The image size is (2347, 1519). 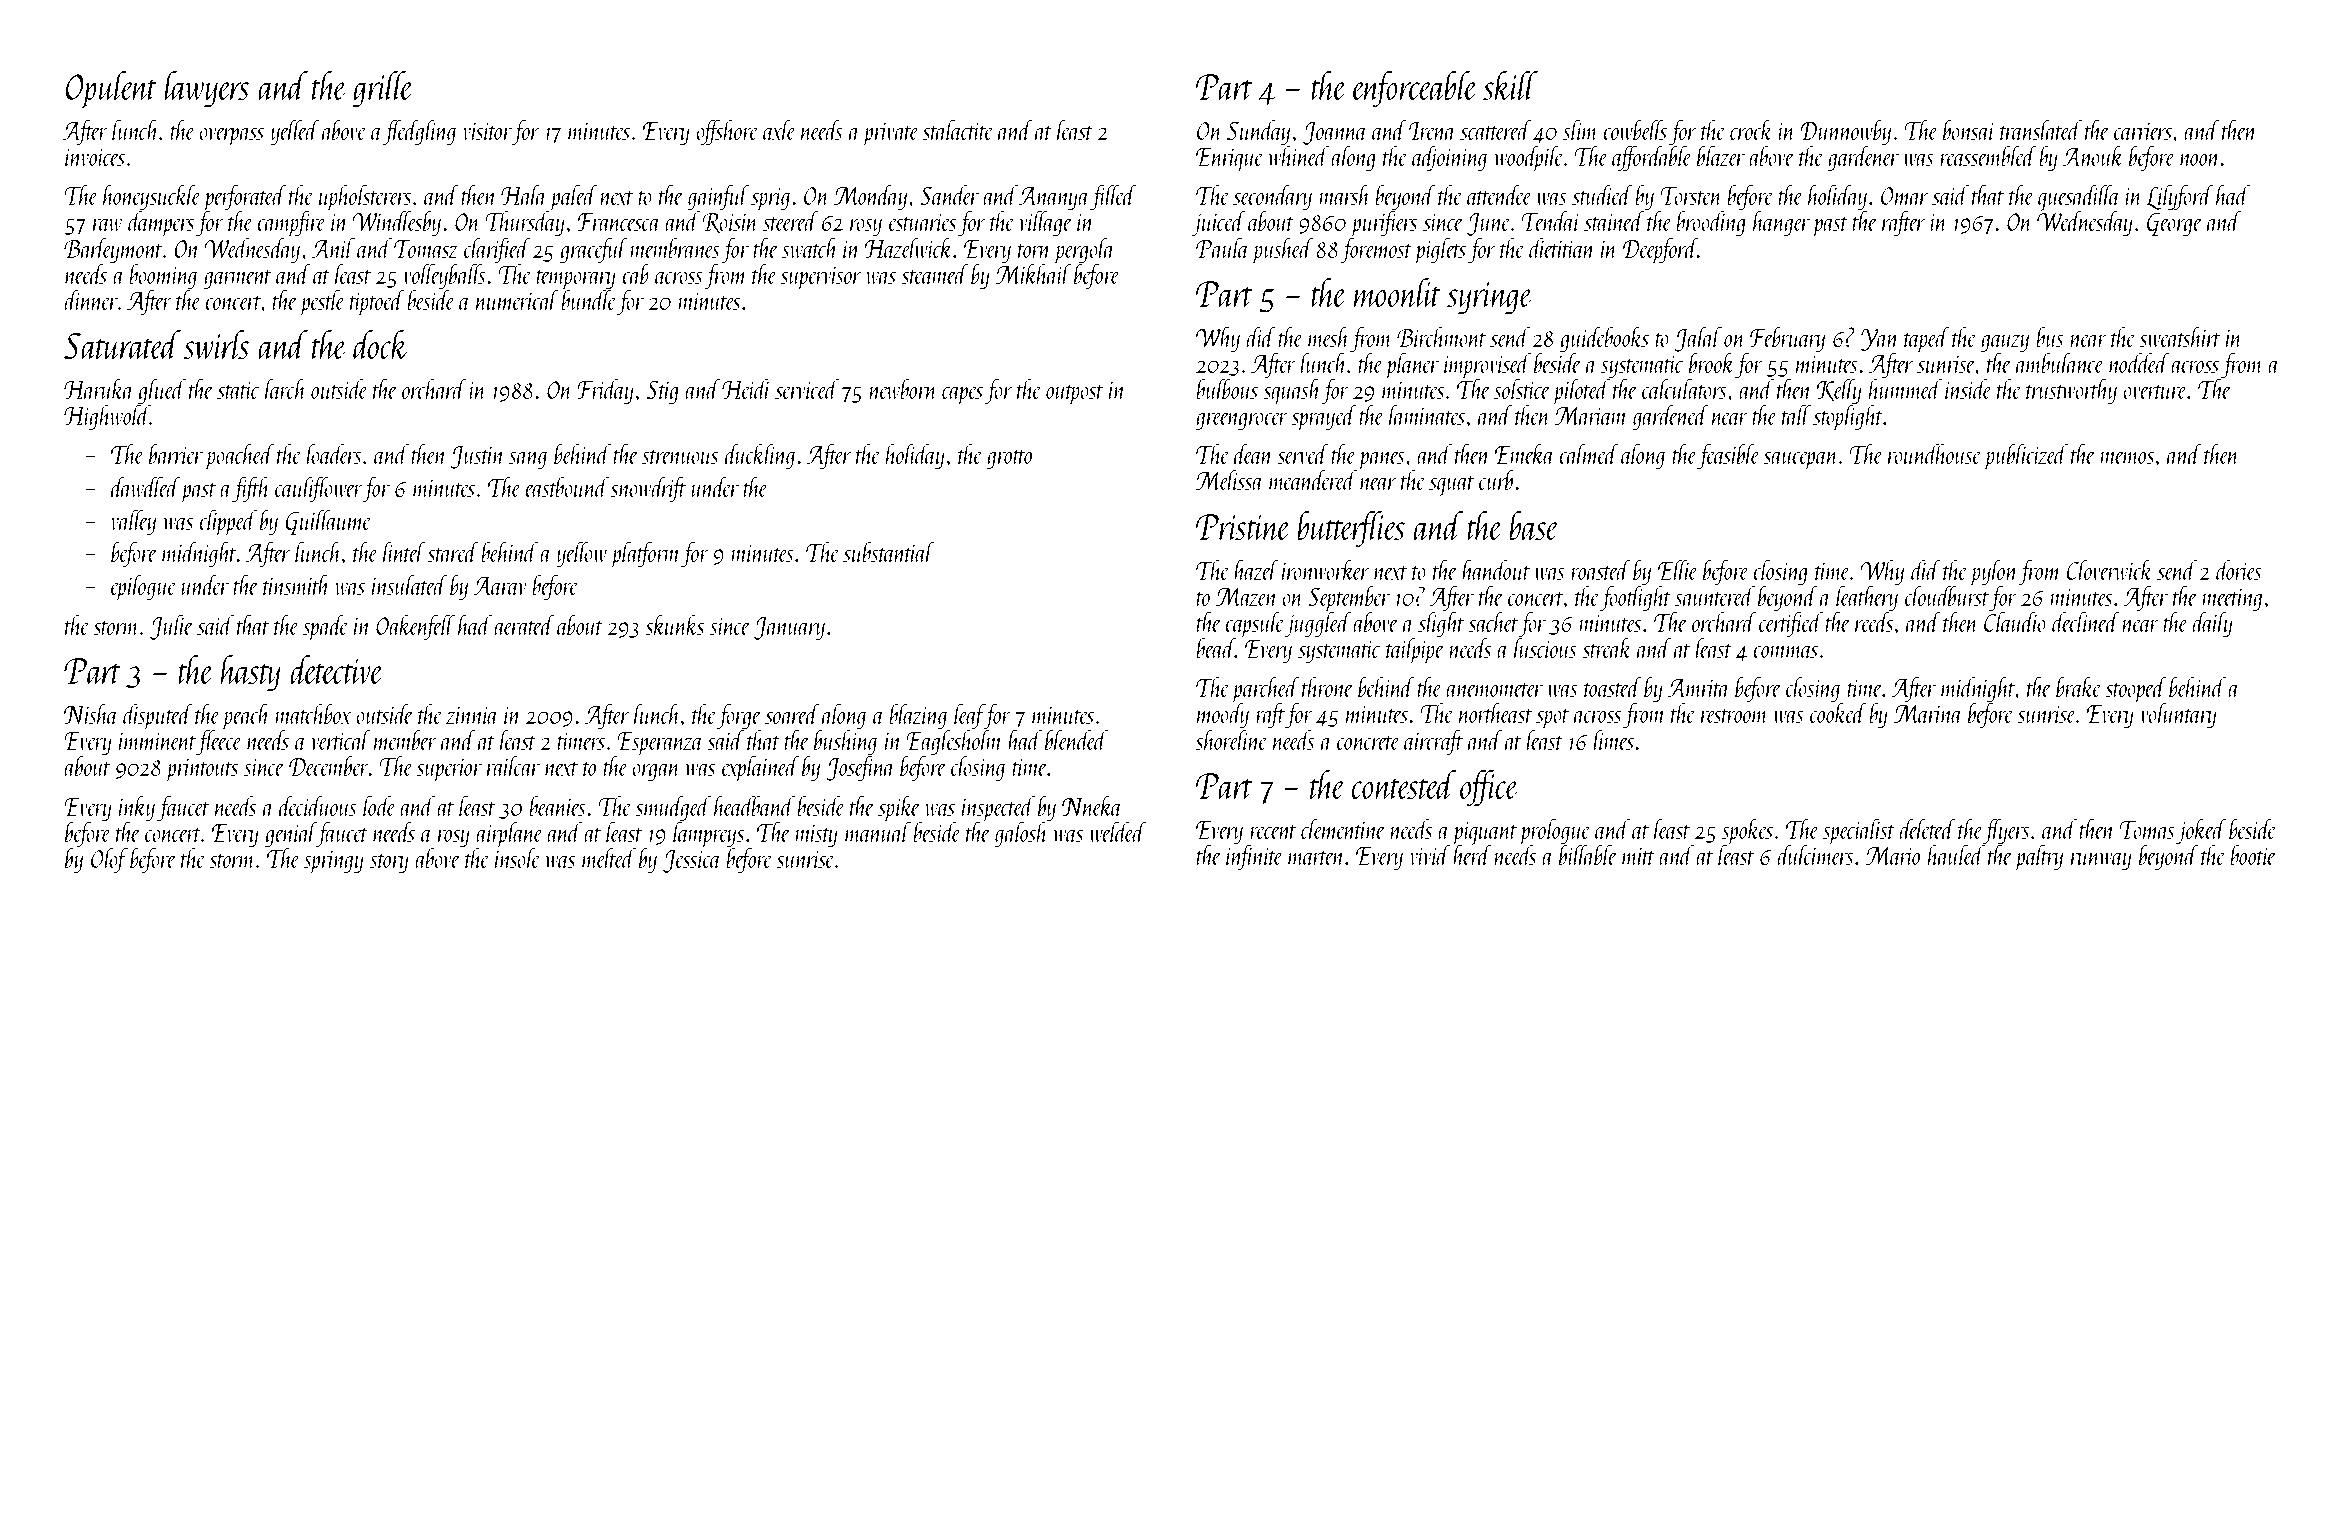 I want to click on skill, so click(x=1510, y=86).
